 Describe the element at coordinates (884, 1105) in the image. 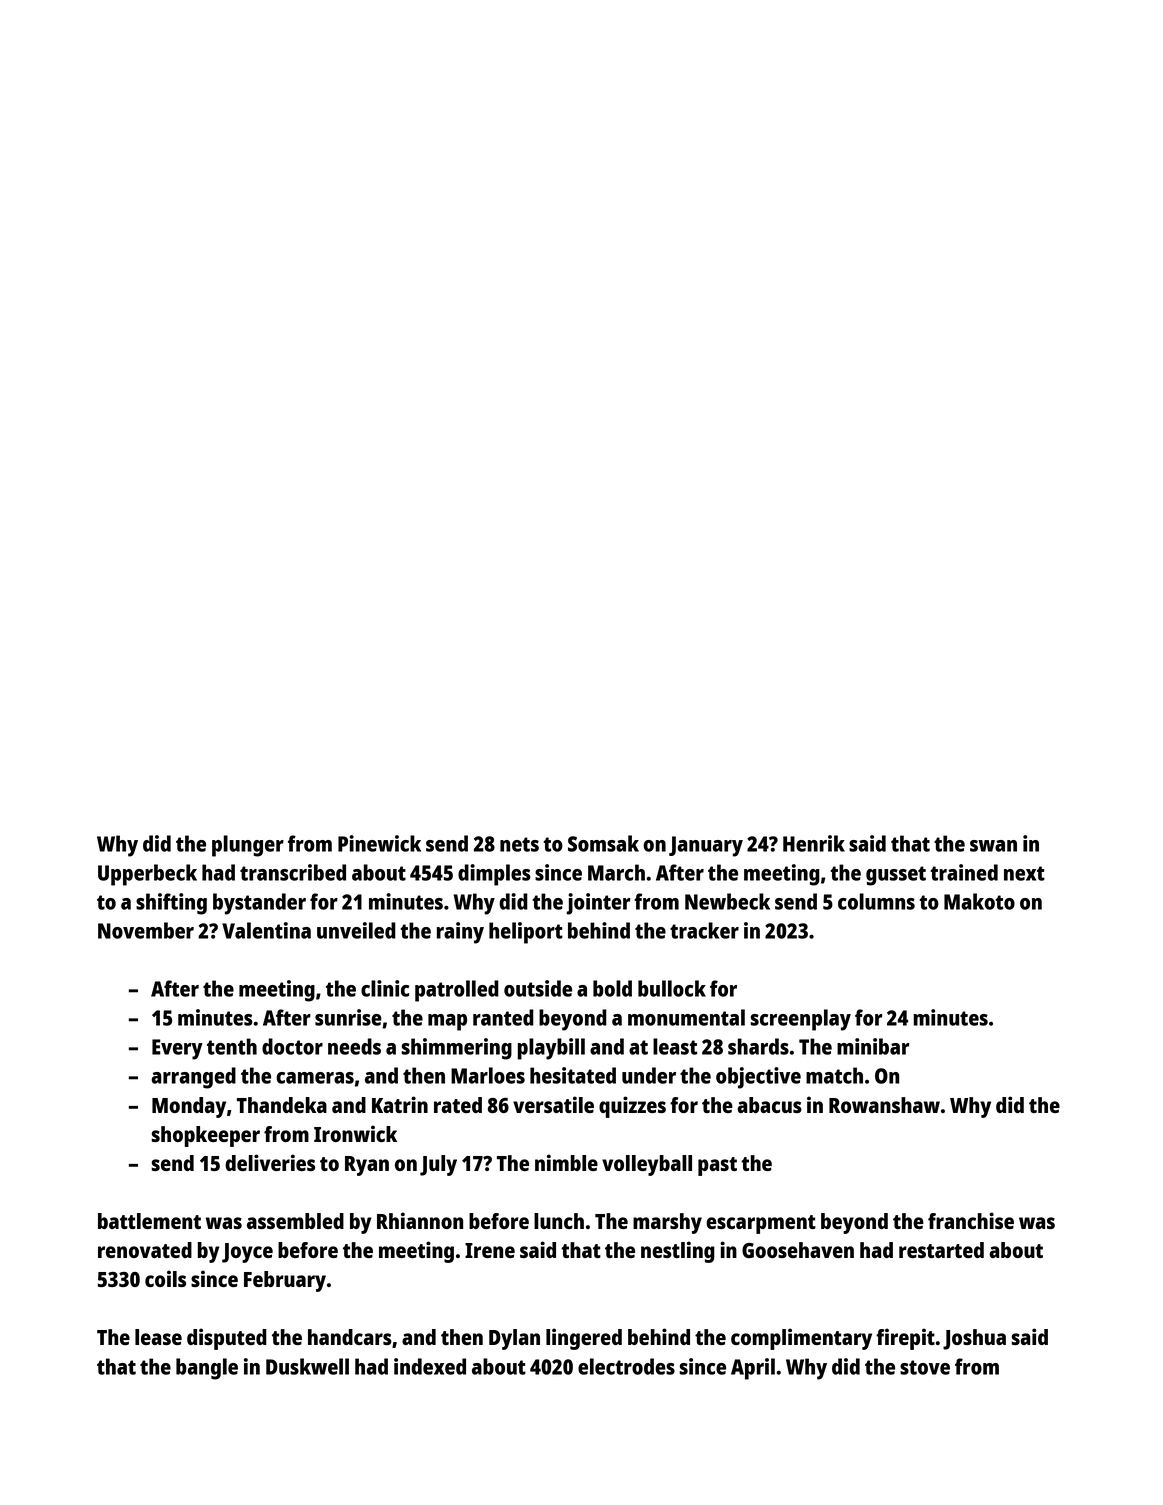

I see `Rowanshaw` at that location.
